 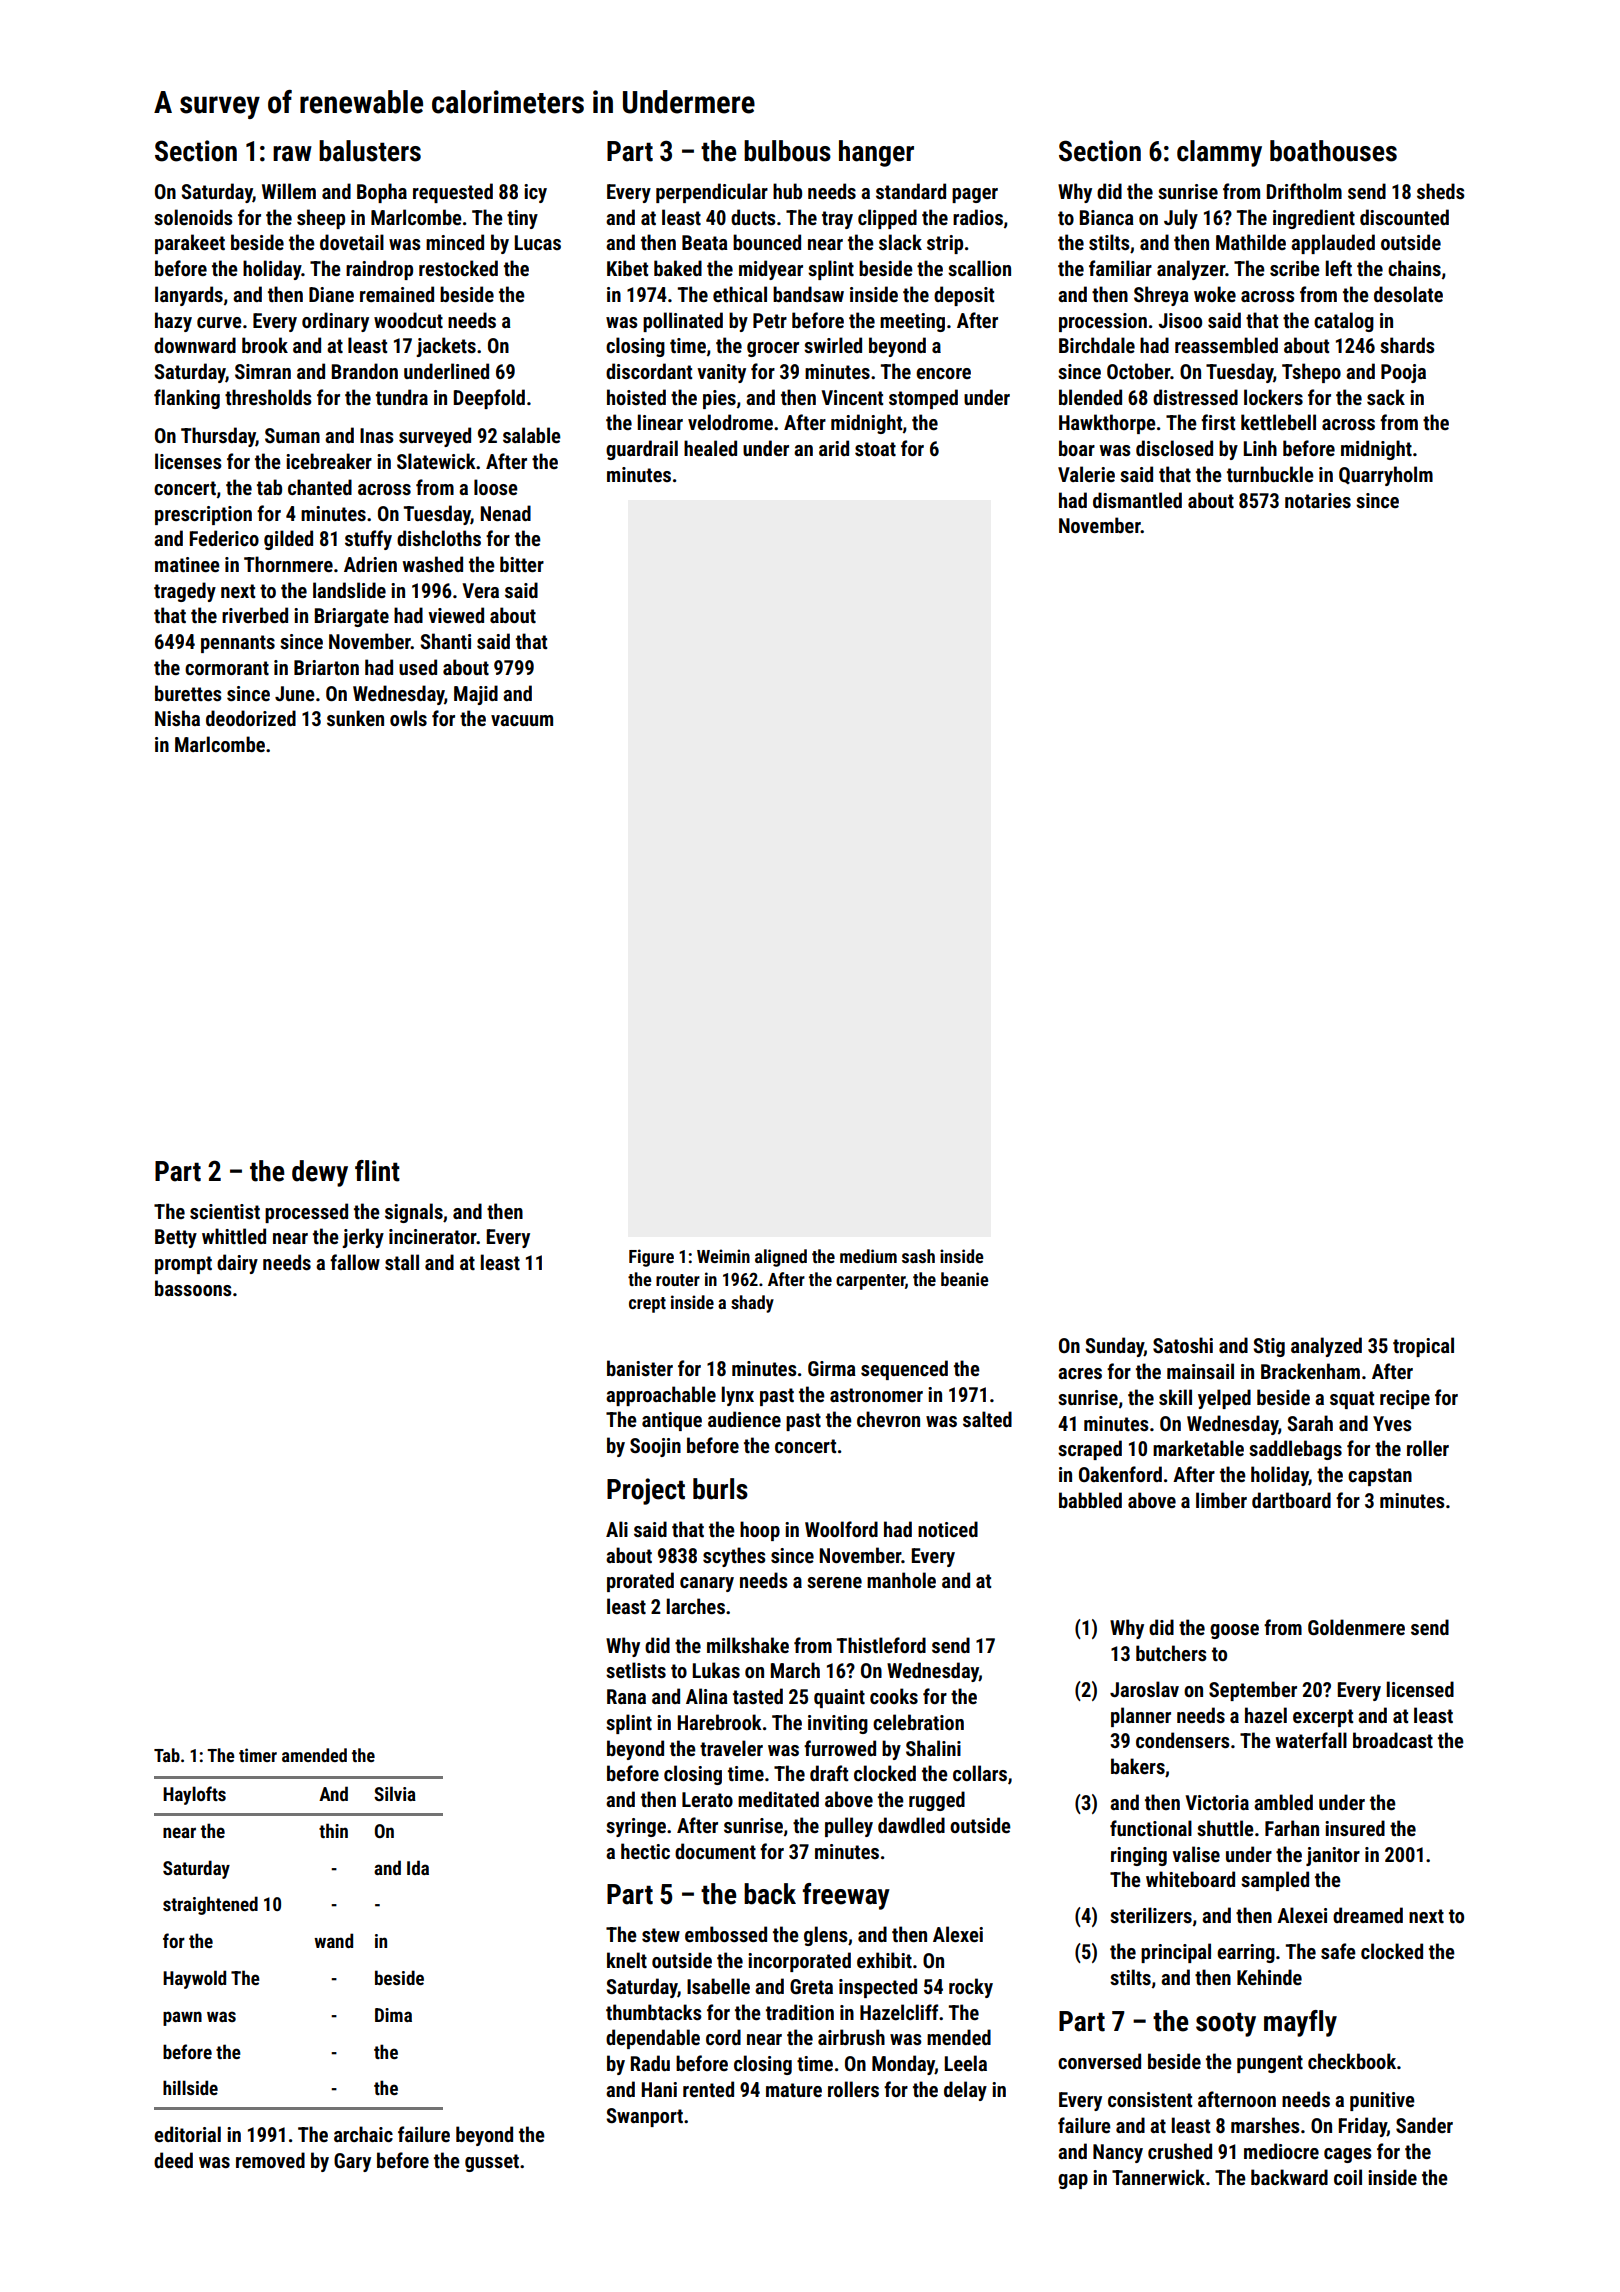 What do you see at coordinates (1311, 1740) in the document?
I see `waterfall` at bounding box center [1311, 1740].
